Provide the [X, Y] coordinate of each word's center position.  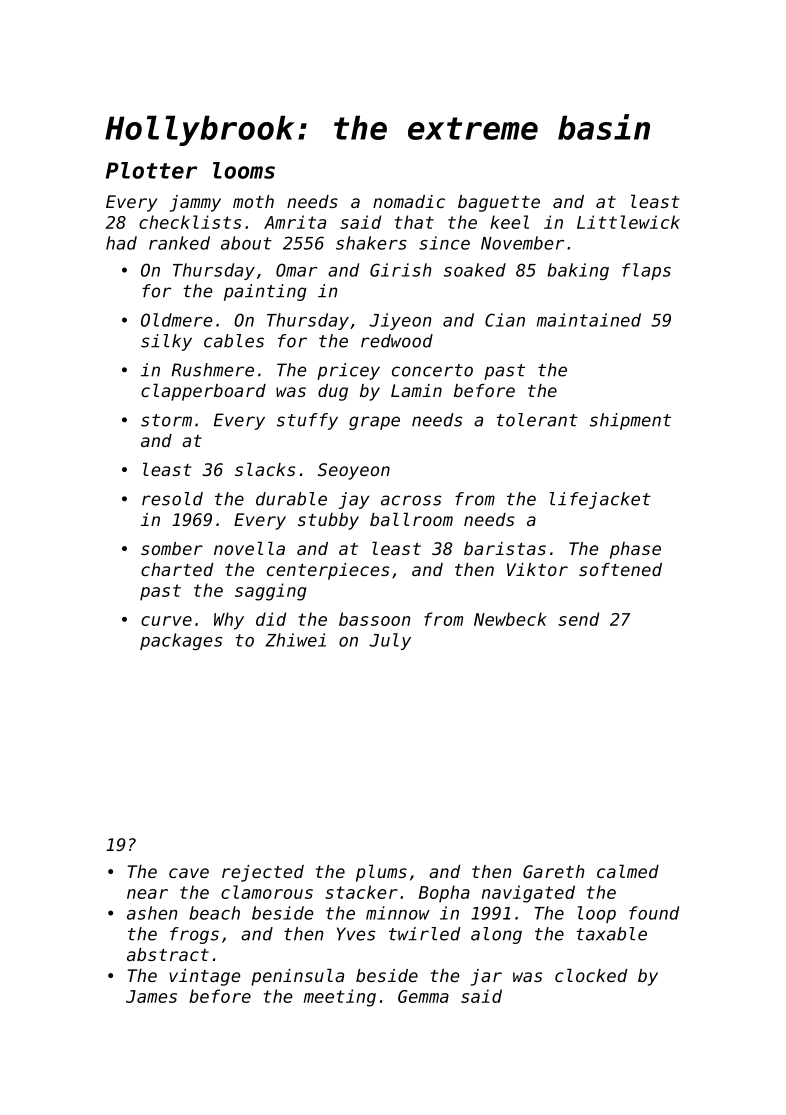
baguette [499, 203]
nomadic [409, 201]
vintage [204, 977]
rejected [263, 873]
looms [244, 170]
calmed [628, 871]
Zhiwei [295, 640]
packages [181, 641]
